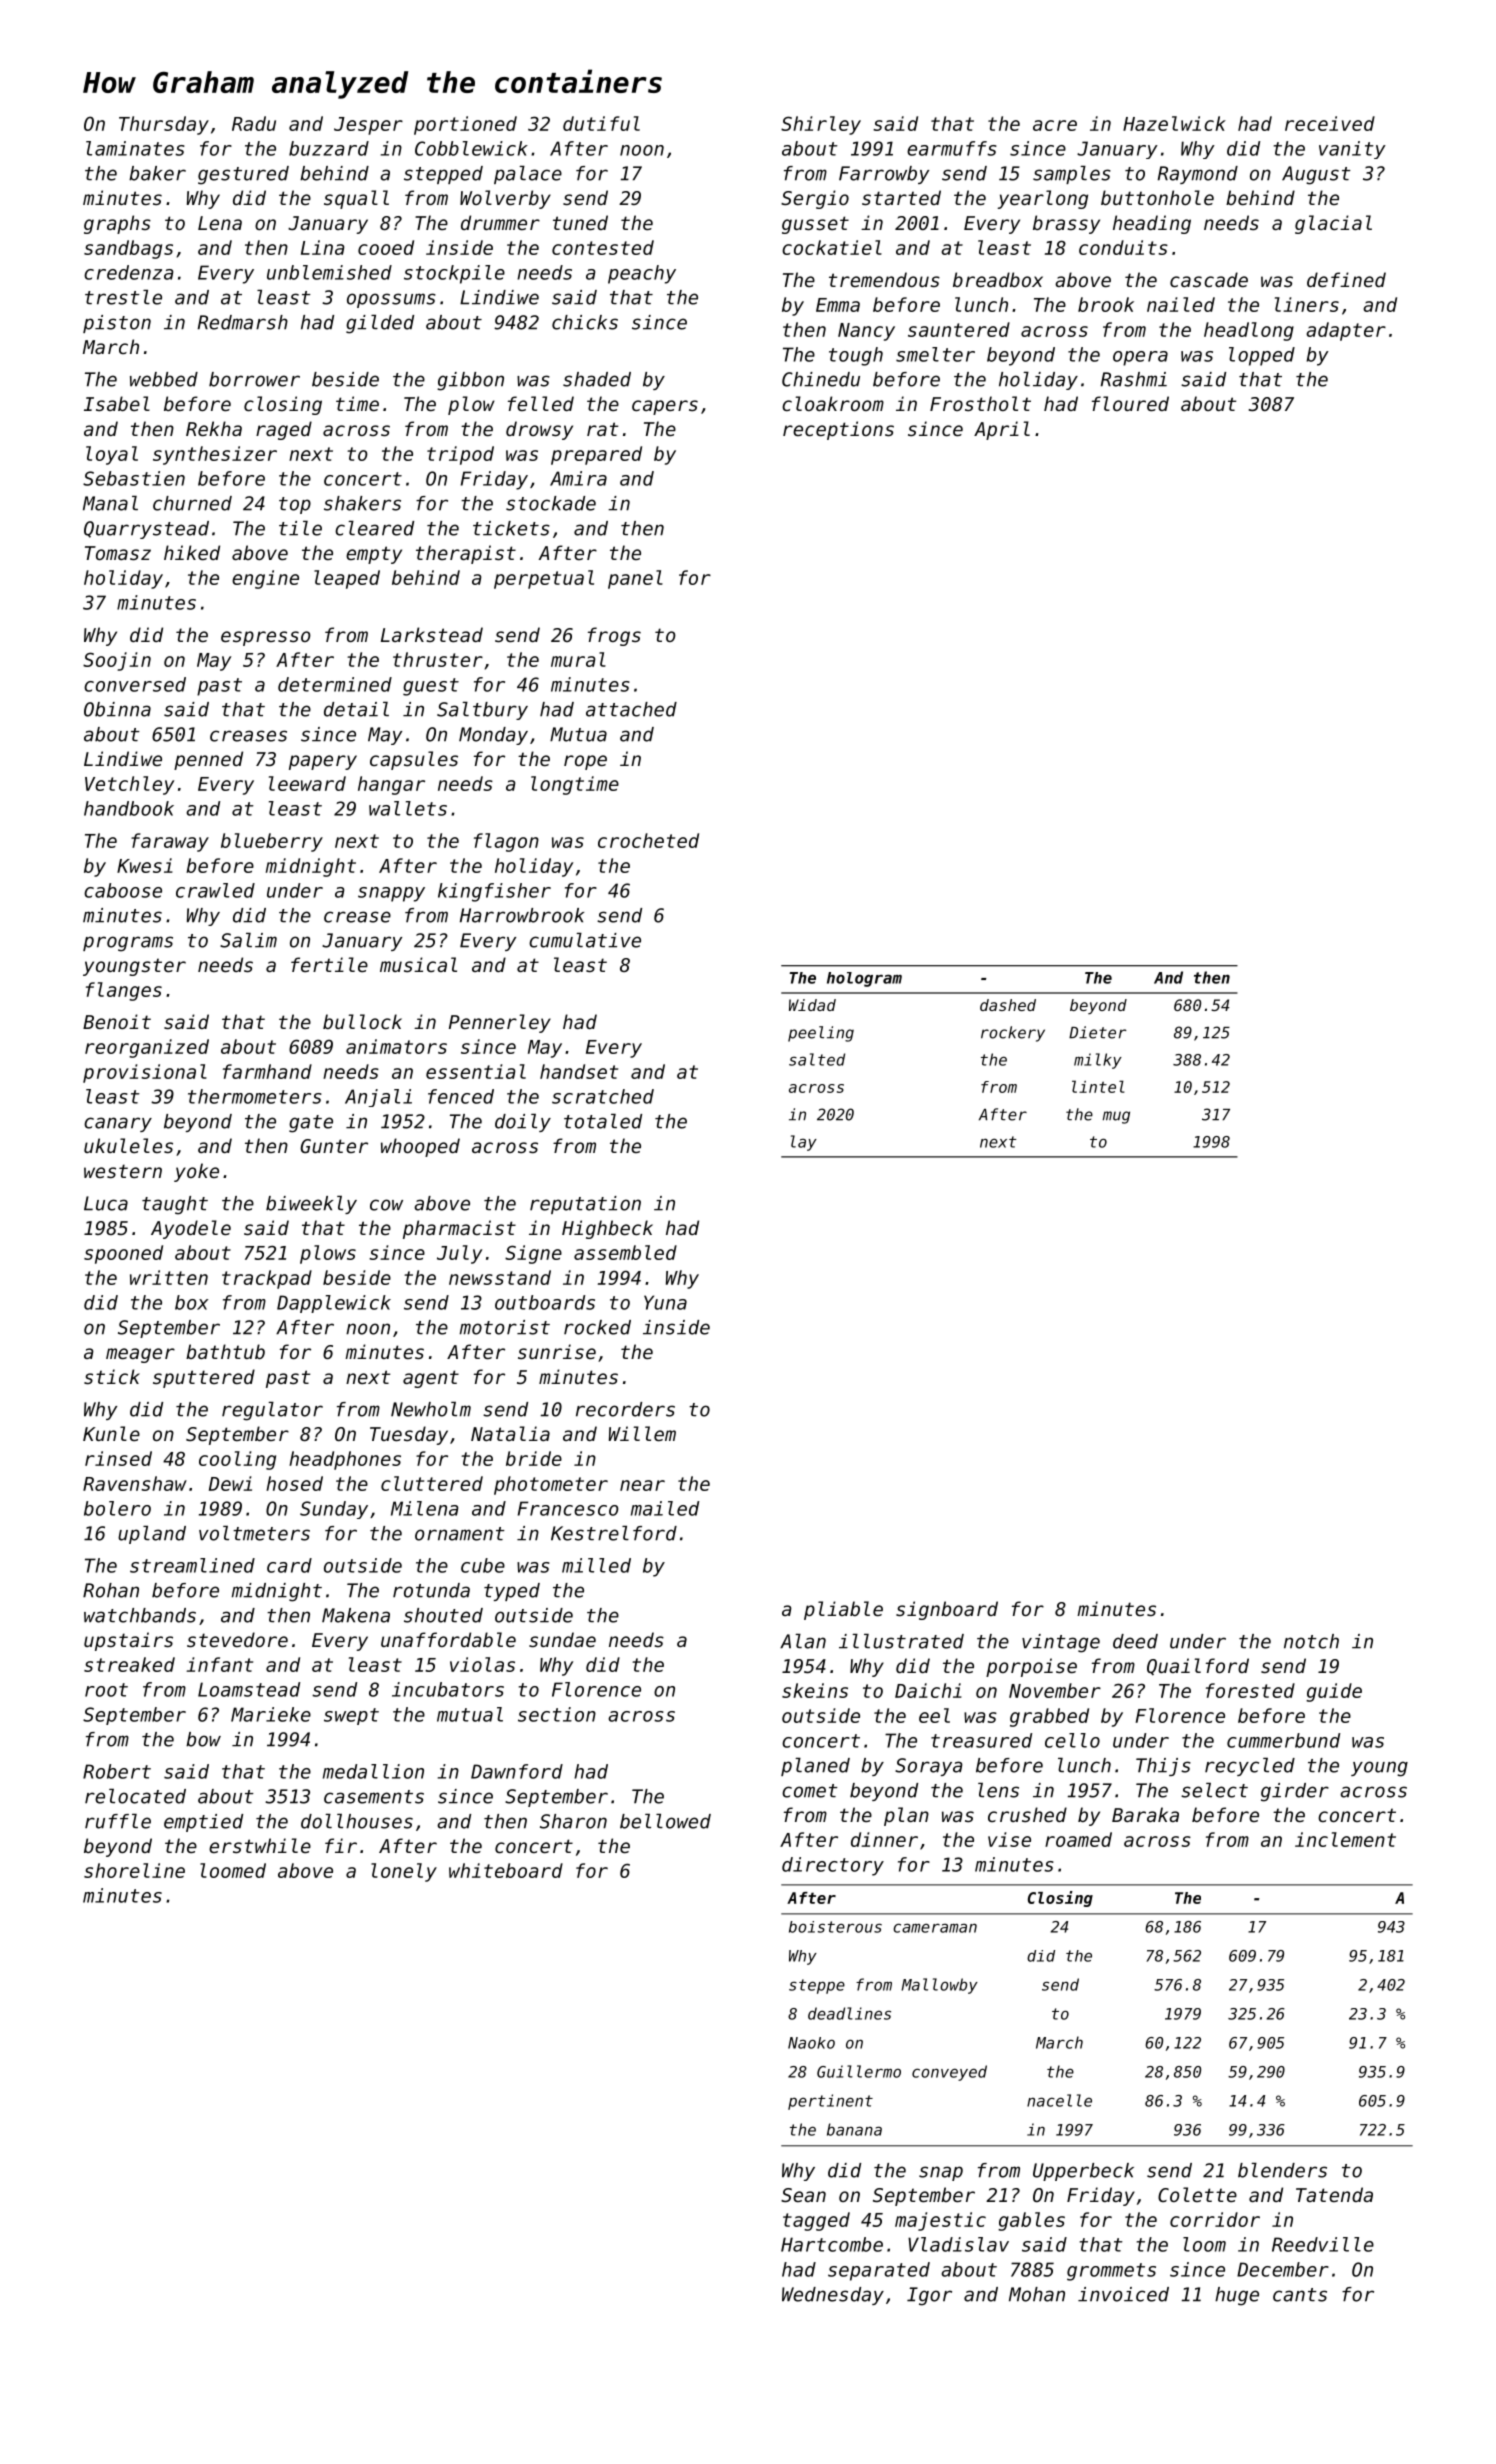 This screenshot has width=1496, height=2464. Describe the element at coordinates (157, 173) in the screenshot. I see `baker` at that location.
